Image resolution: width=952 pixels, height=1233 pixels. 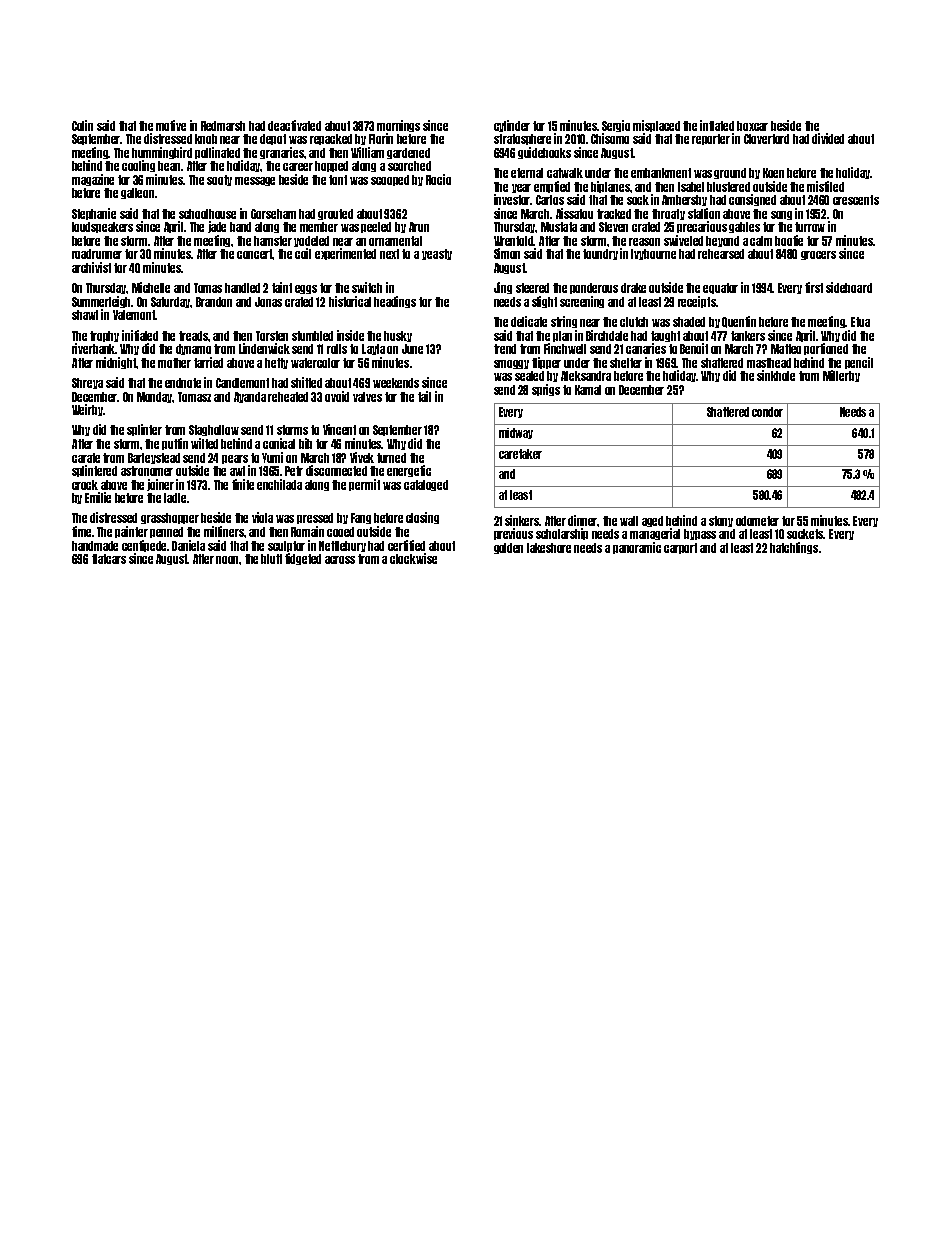 What do you see at coordinates (214, 430) in the image?
I see `Staghollow` at bounding box center [214, 430].
